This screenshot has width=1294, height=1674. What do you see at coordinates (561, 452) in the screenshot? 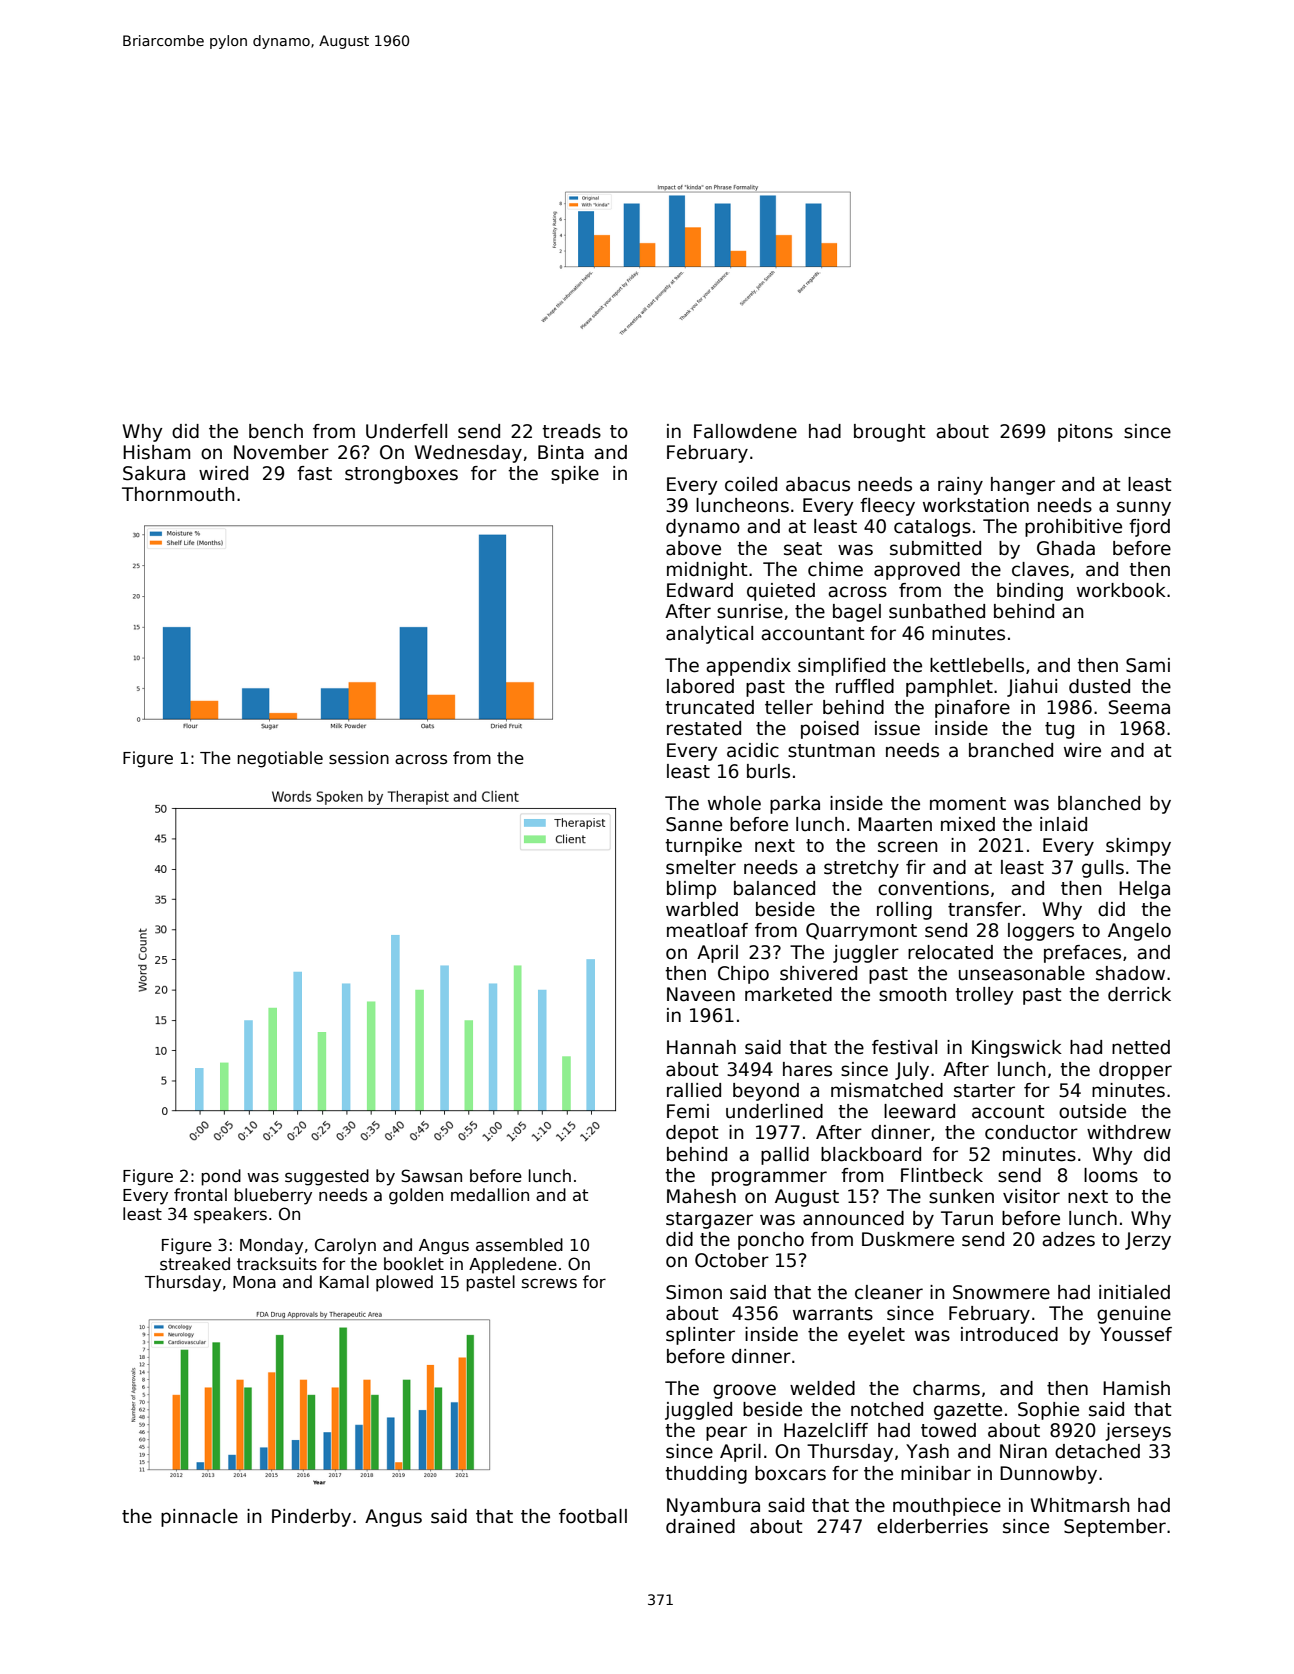
I see `Binta` at bounding box center [561, 452].
